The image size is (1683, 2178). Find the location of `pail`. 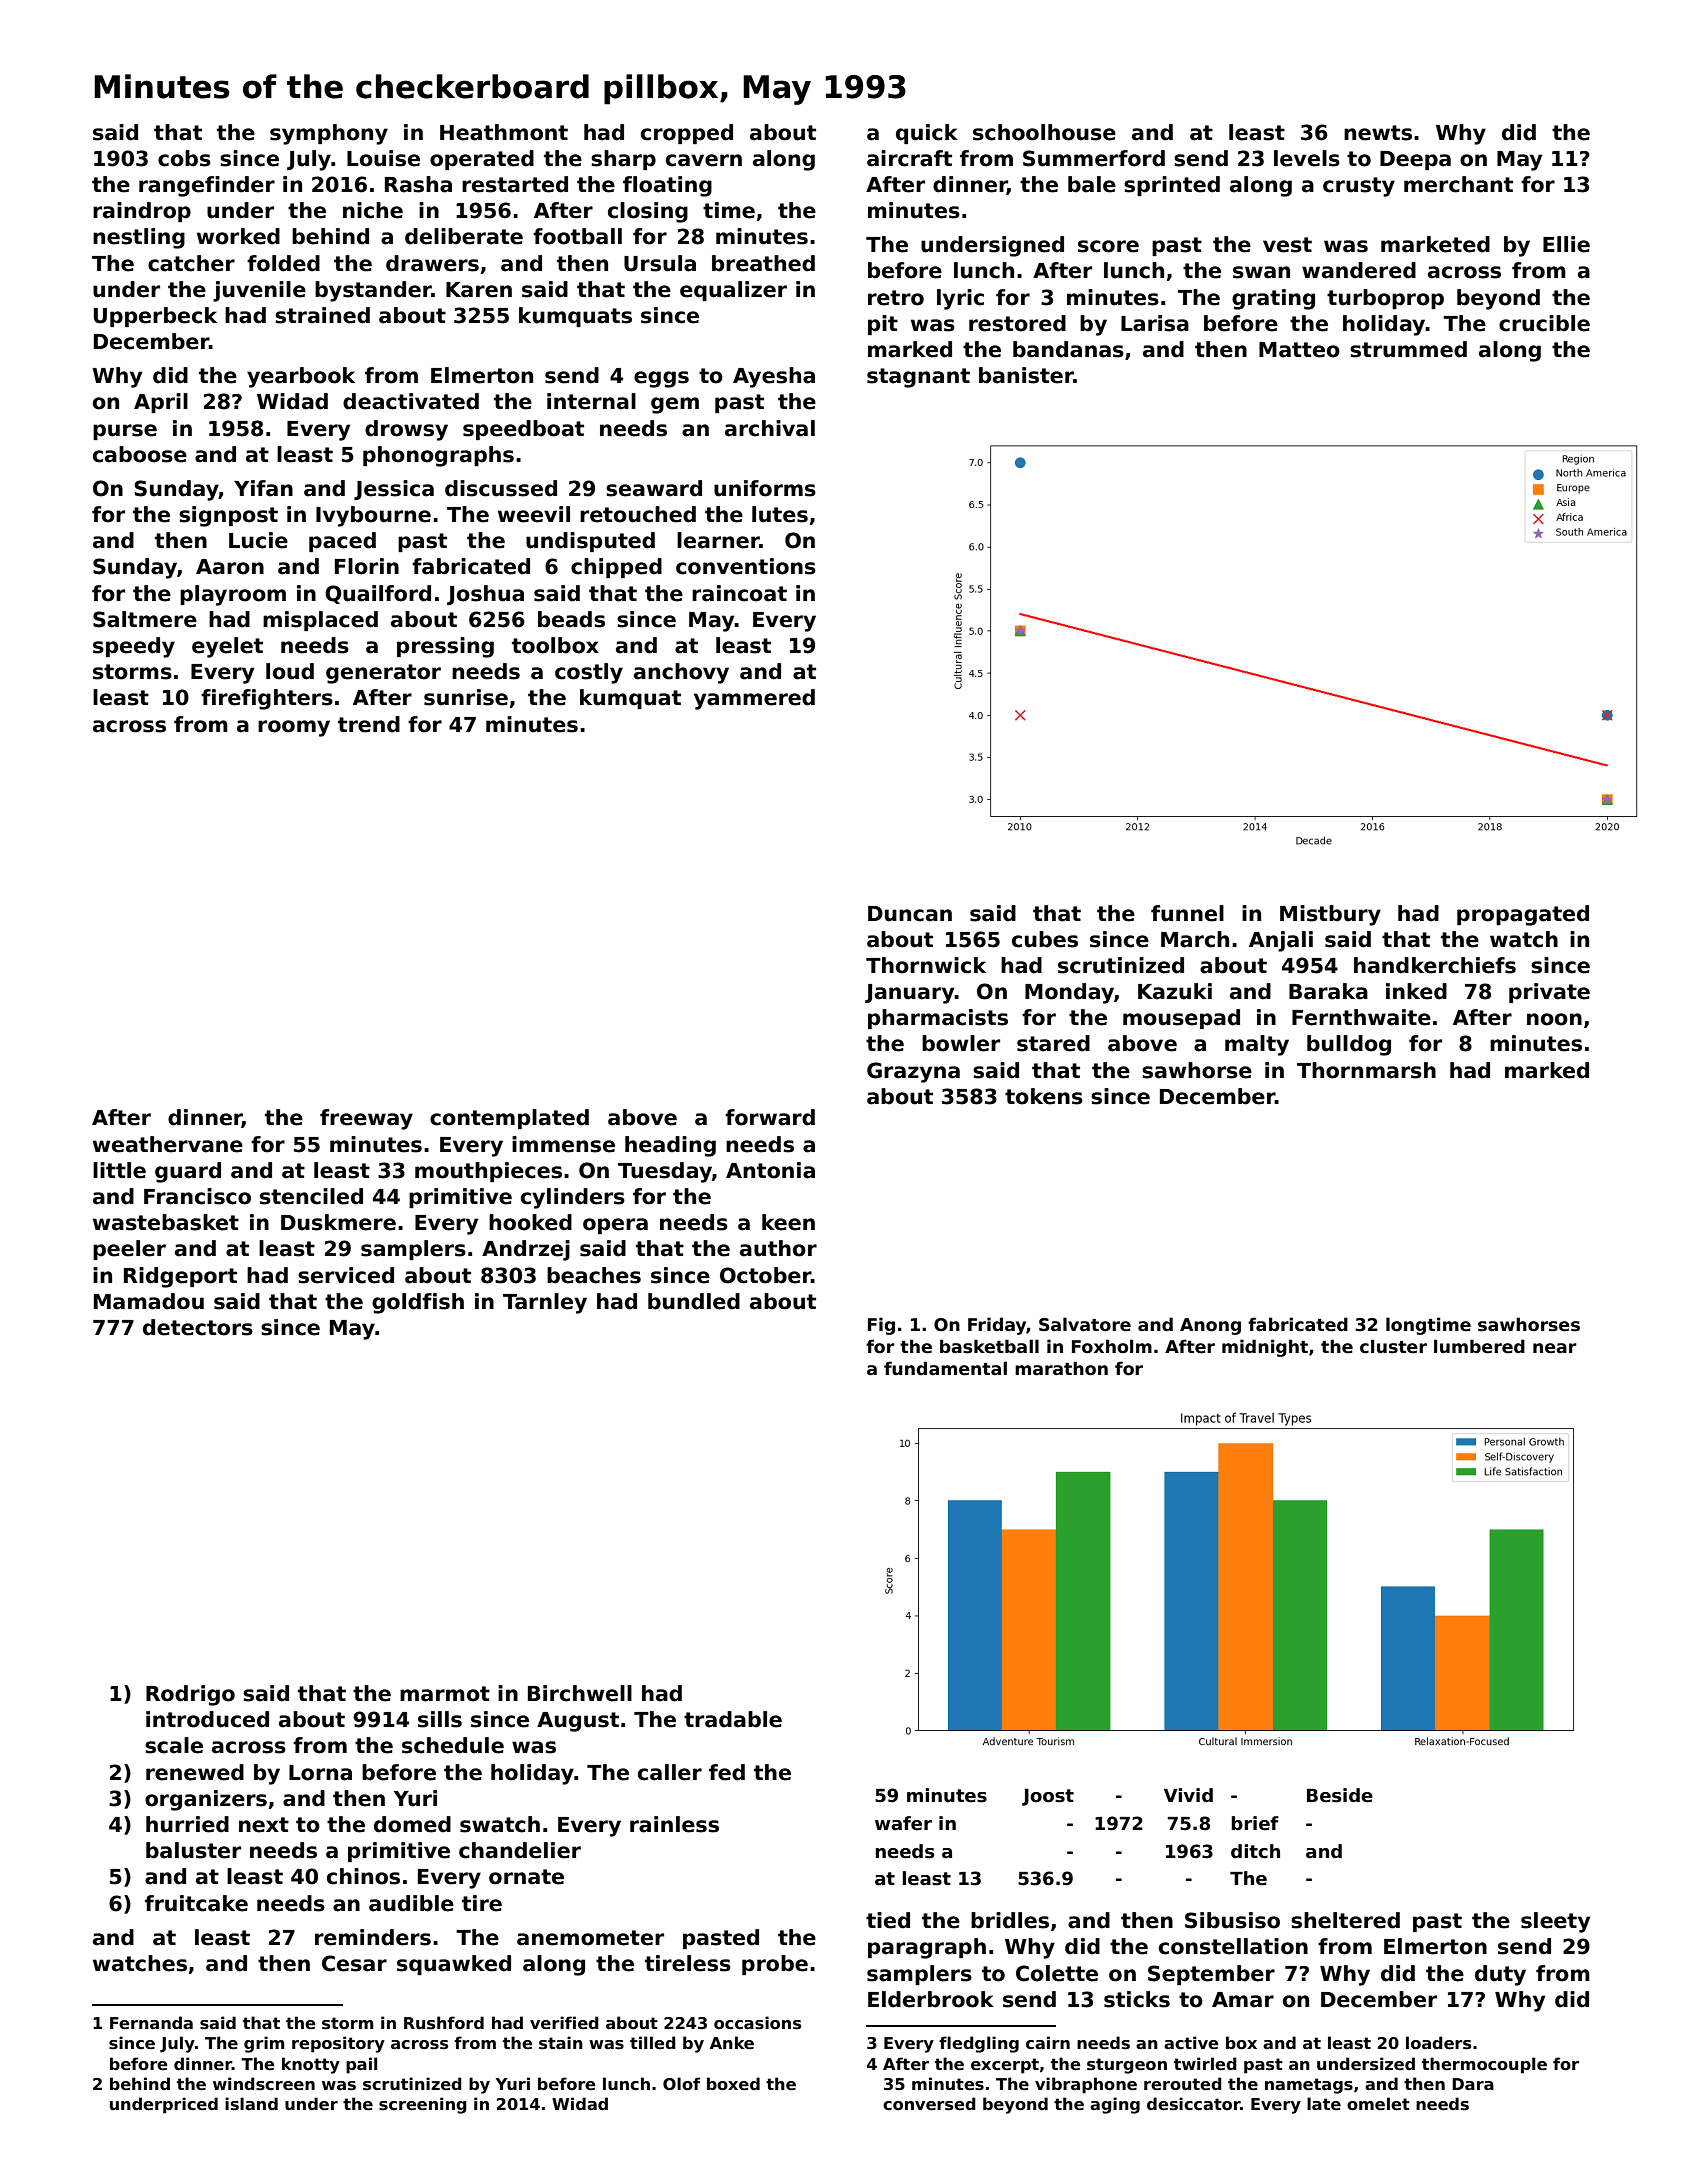

pail is located at coordinates (362, 2065).
